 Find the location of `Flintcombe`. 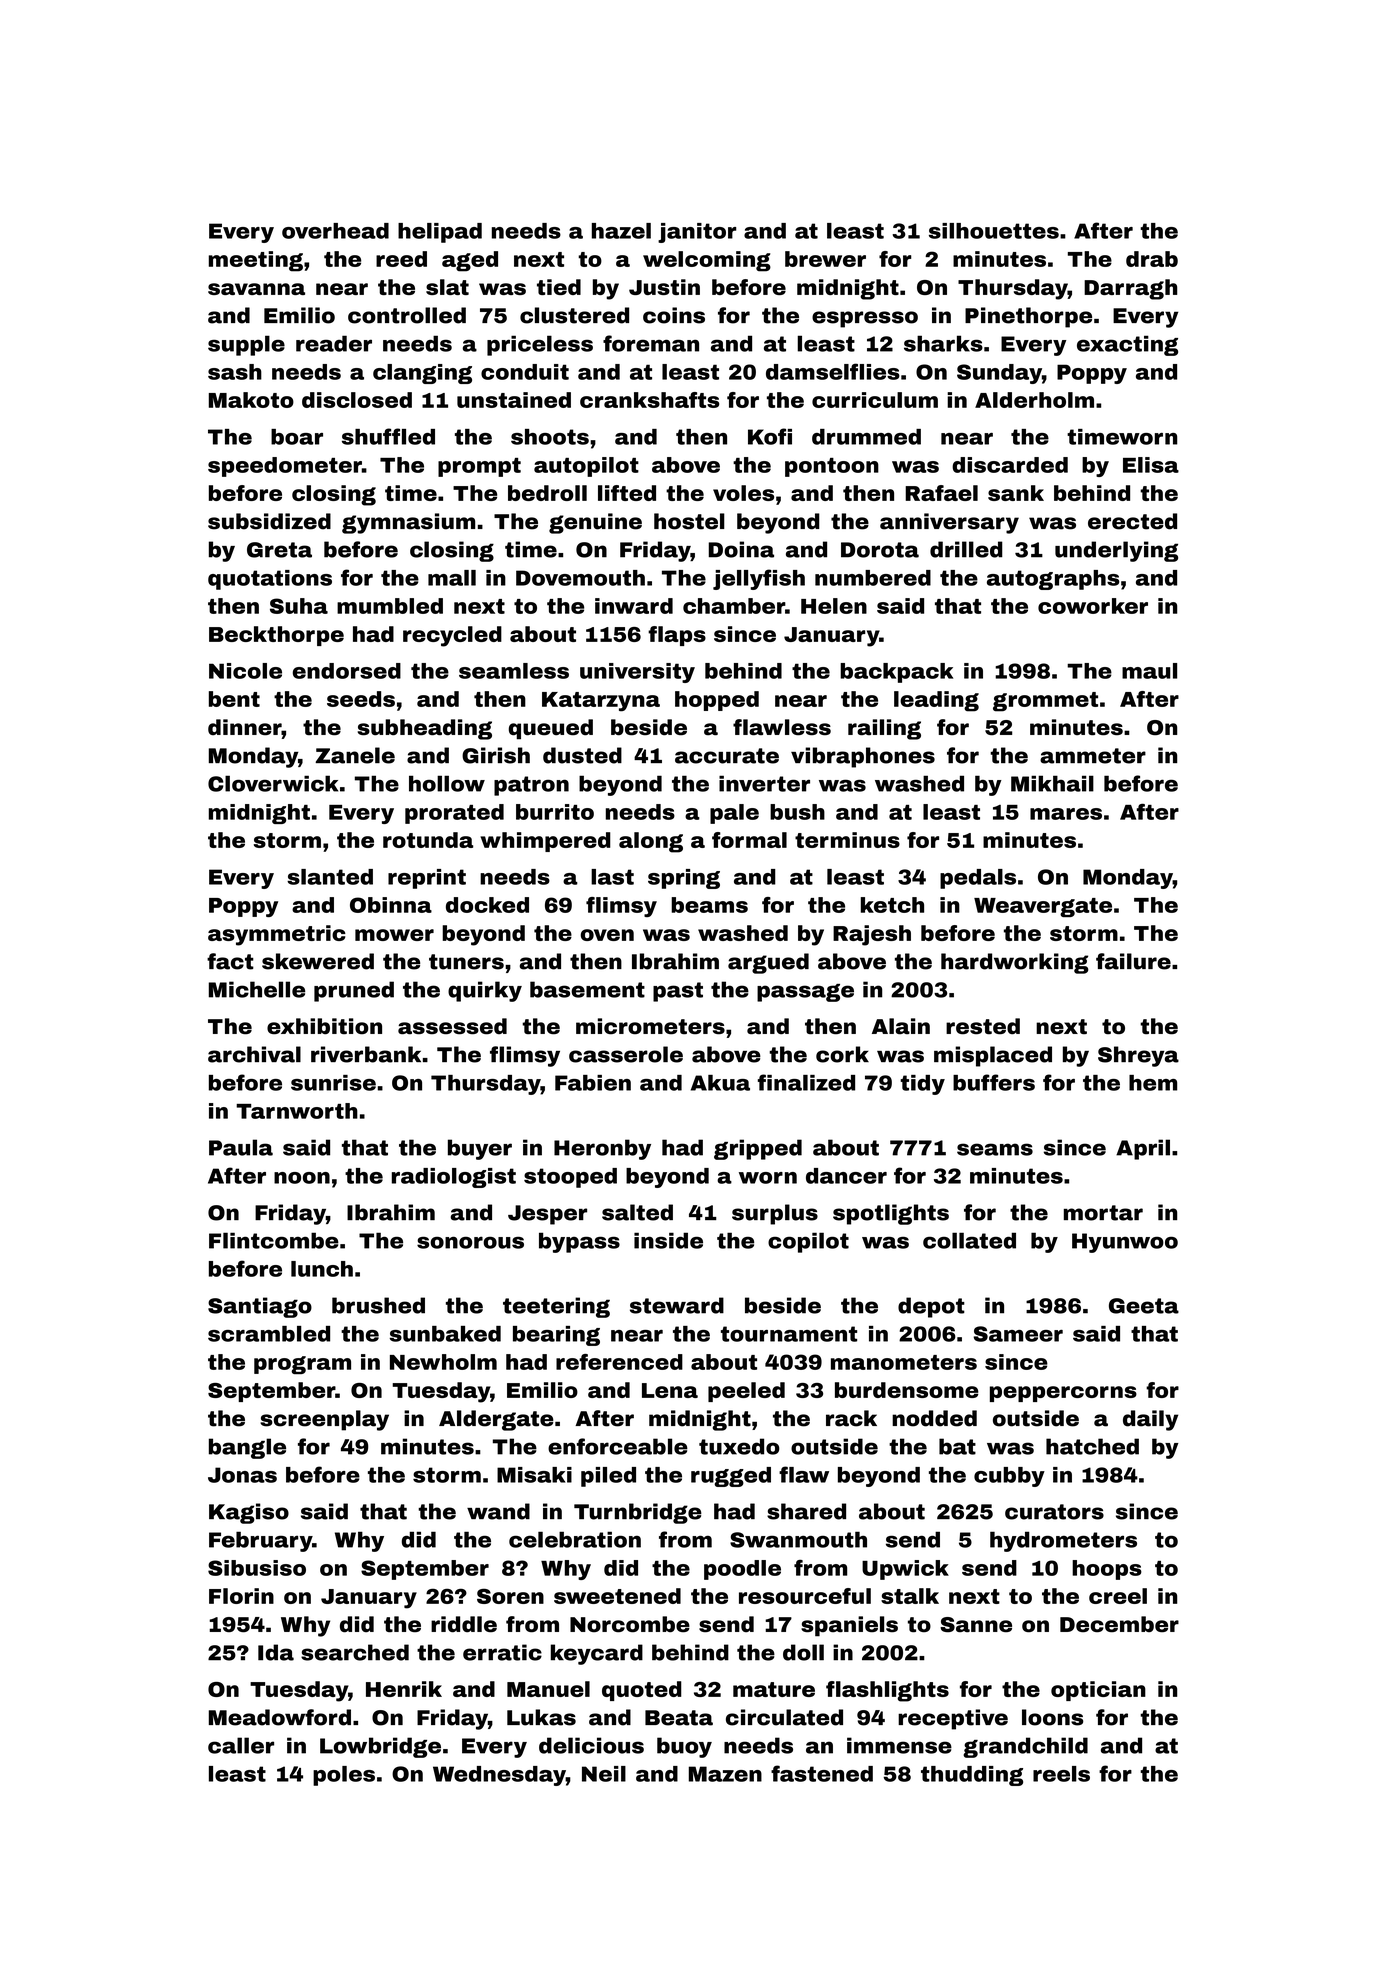

Flintcombe is located at coordinates (274, 1240).
